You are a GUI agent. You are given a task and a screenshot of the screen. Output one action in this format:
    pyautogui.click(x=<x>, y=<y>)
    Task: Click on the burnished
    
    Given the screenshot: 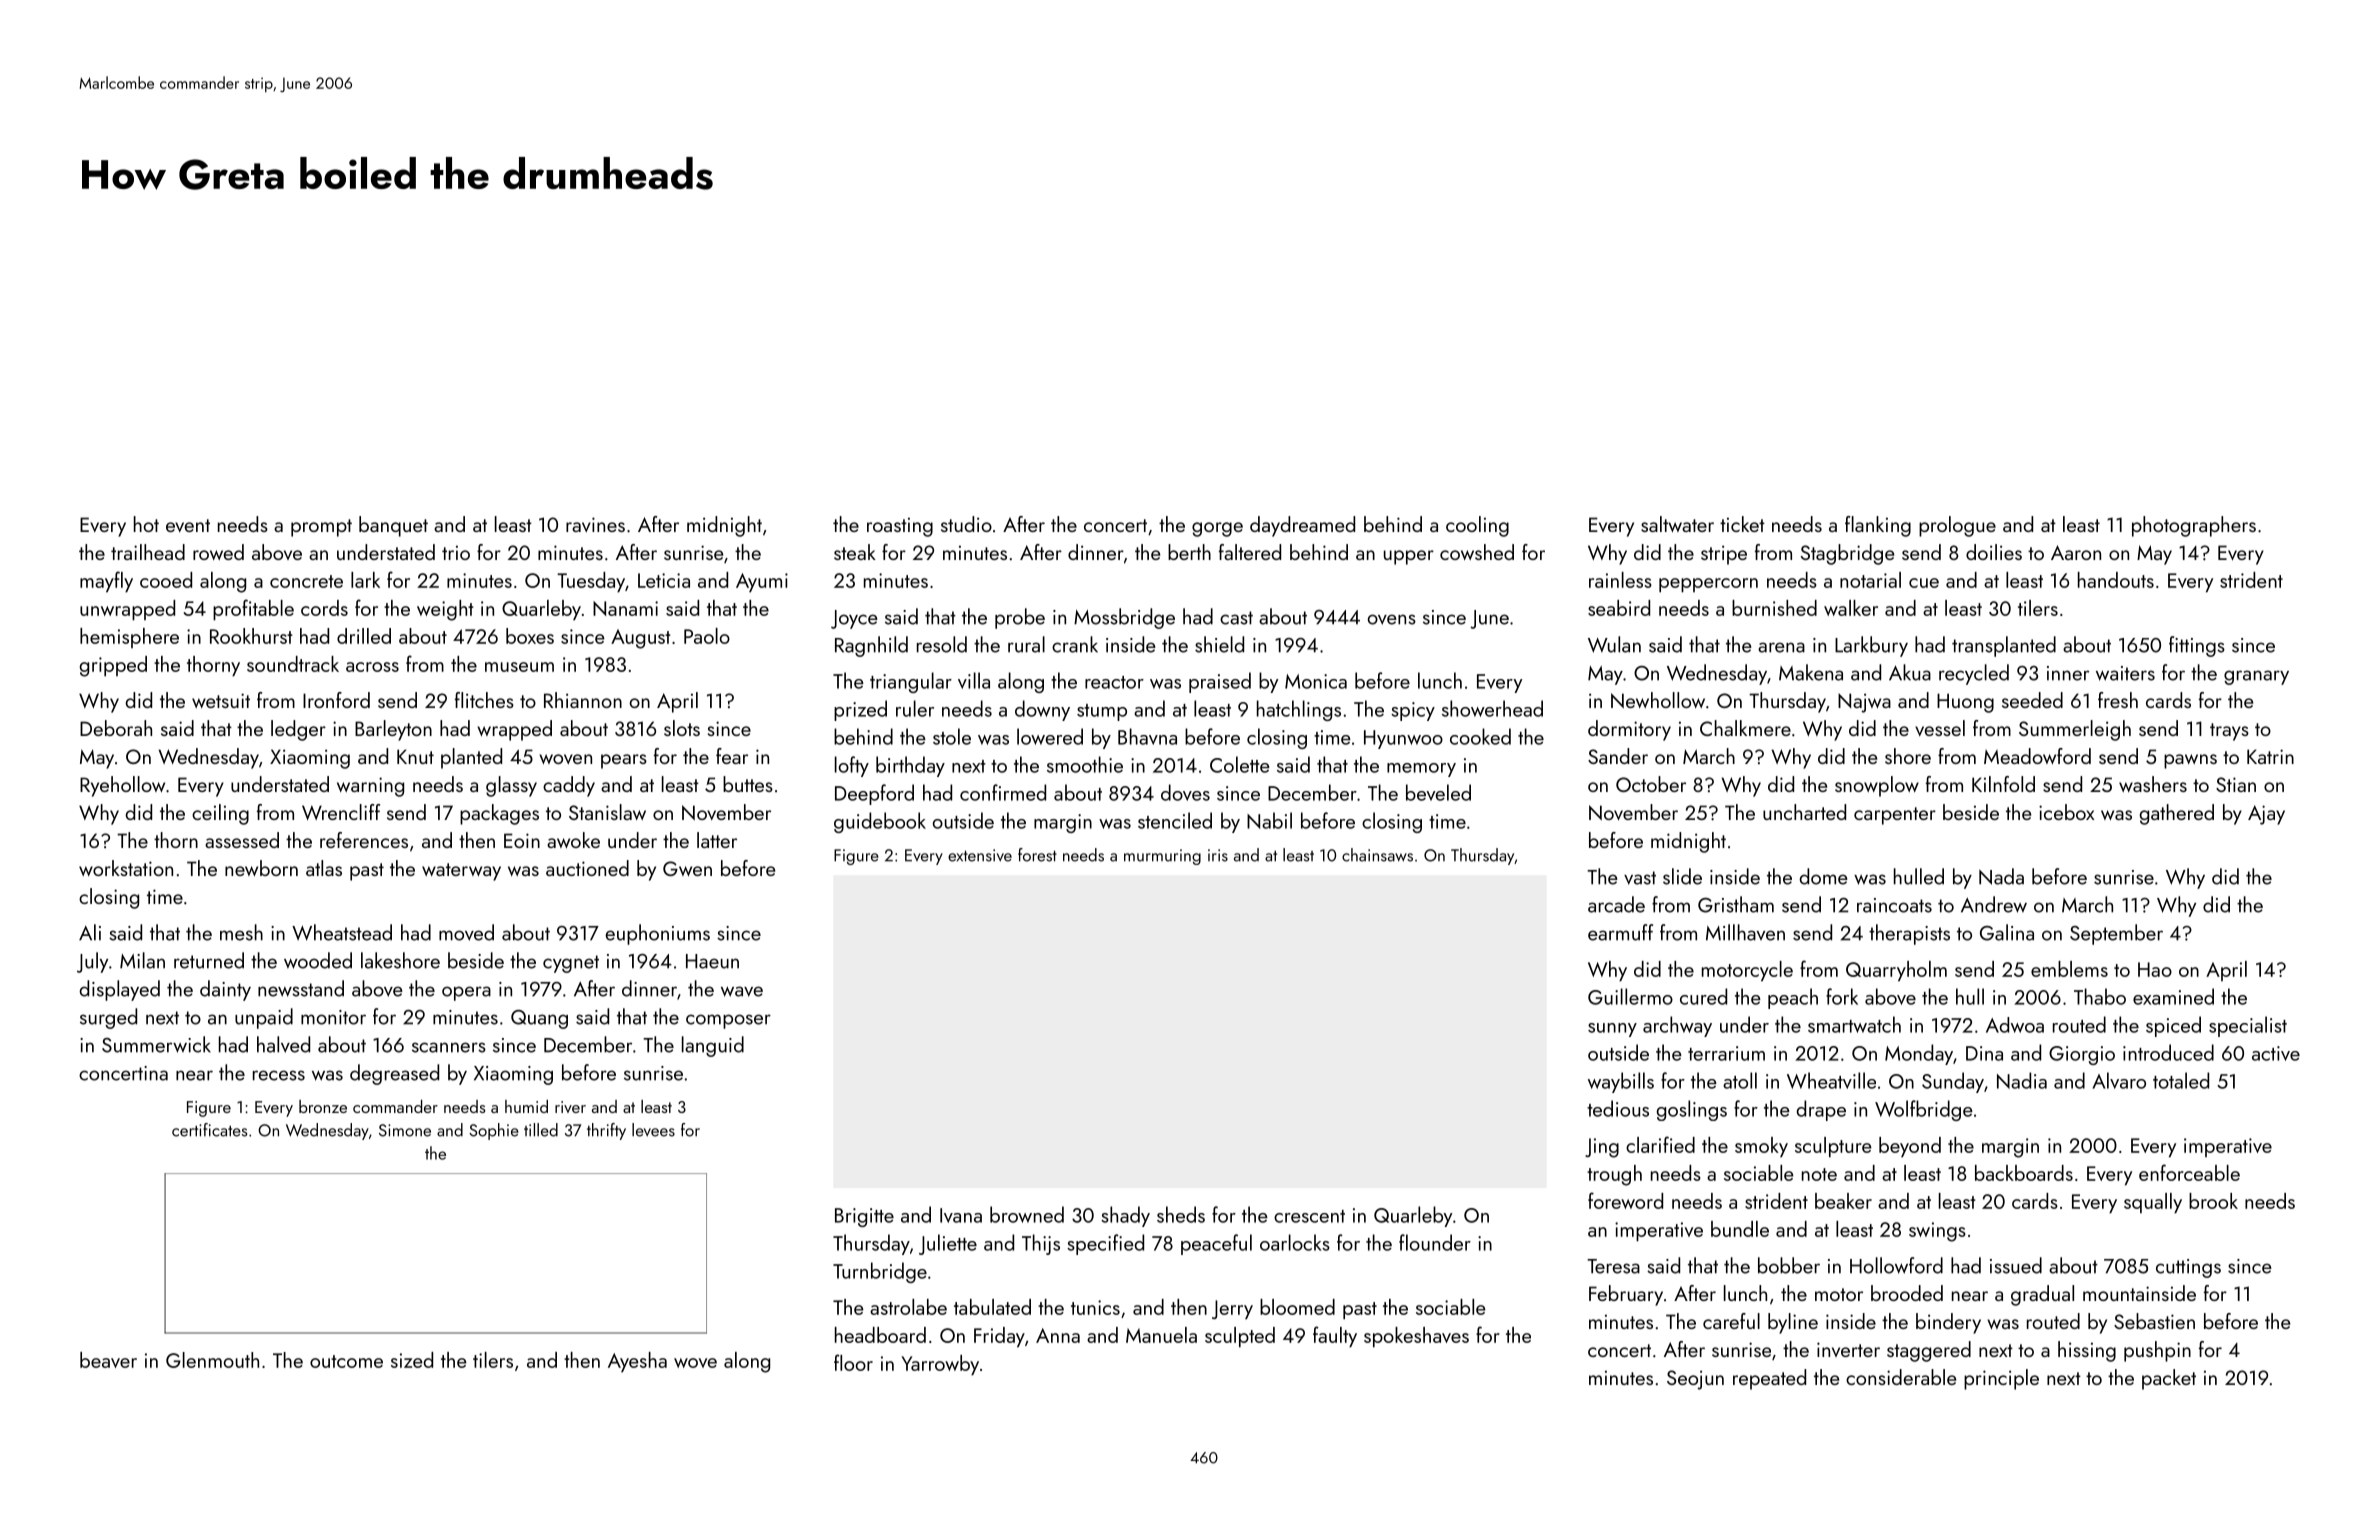 What is the action you would take?
    pyautogui.click(x=1774, y=608)
